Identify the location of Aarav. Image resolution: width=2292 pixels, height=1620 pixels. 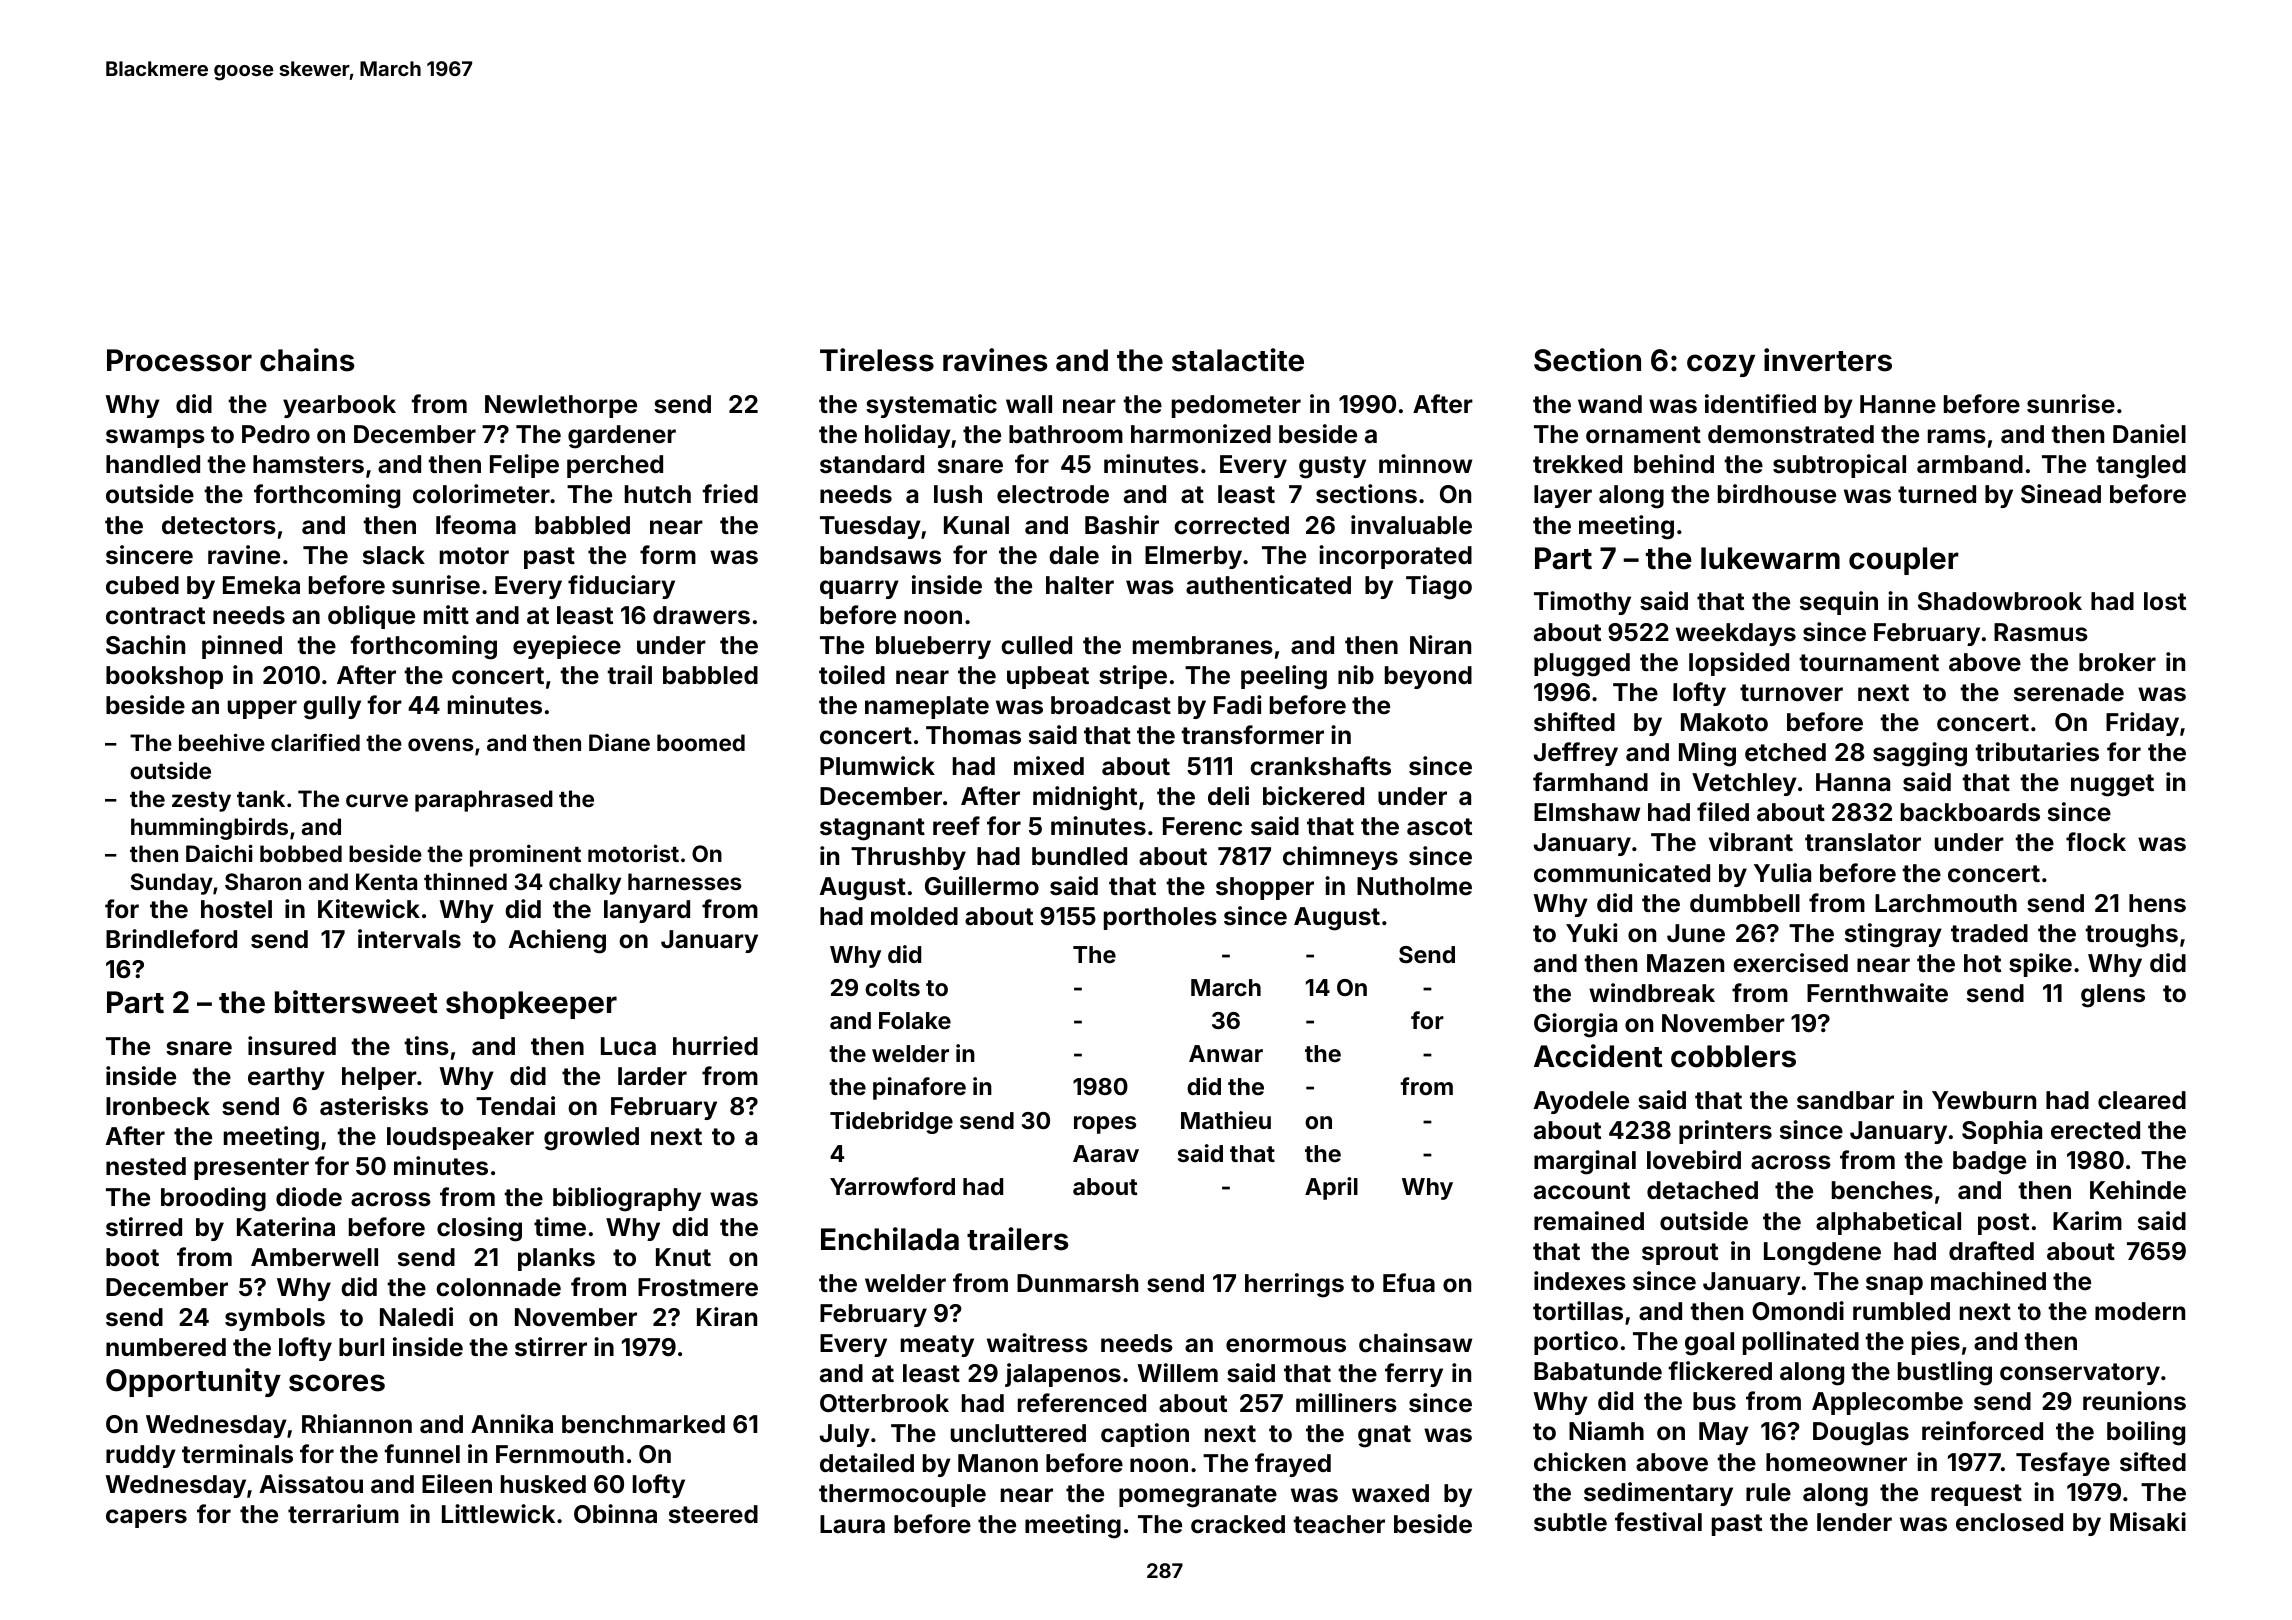
(1106, 1153).
